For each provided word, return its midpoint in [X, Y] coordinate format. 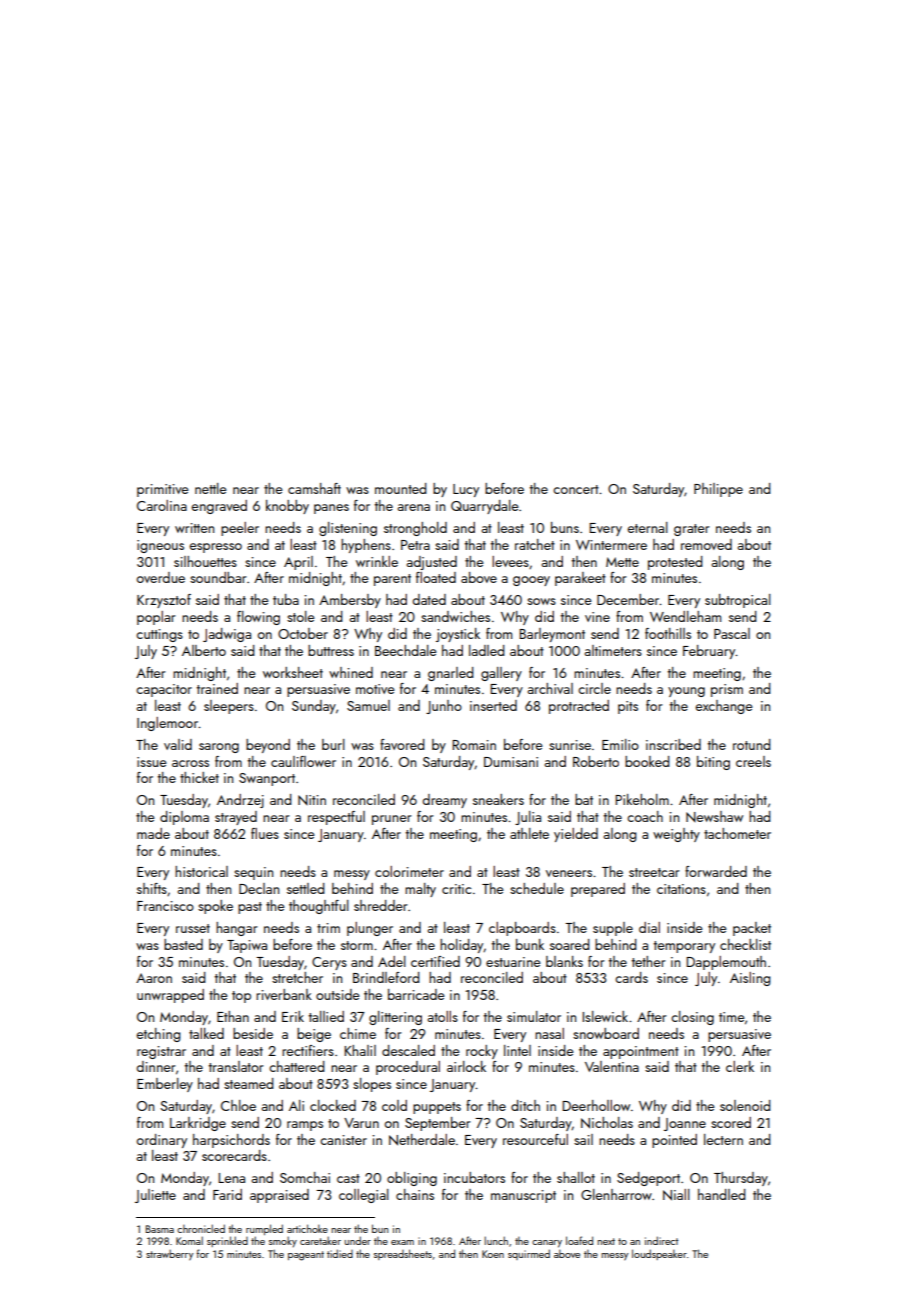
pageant [306, 1256]
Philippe [718, 490]
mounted [401, 488]
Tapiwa [247, 946]
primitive [163, 490]
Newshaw [714, 816]
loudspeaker [659, 1254]
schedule [537, 888]
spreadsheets [403, 1254]
